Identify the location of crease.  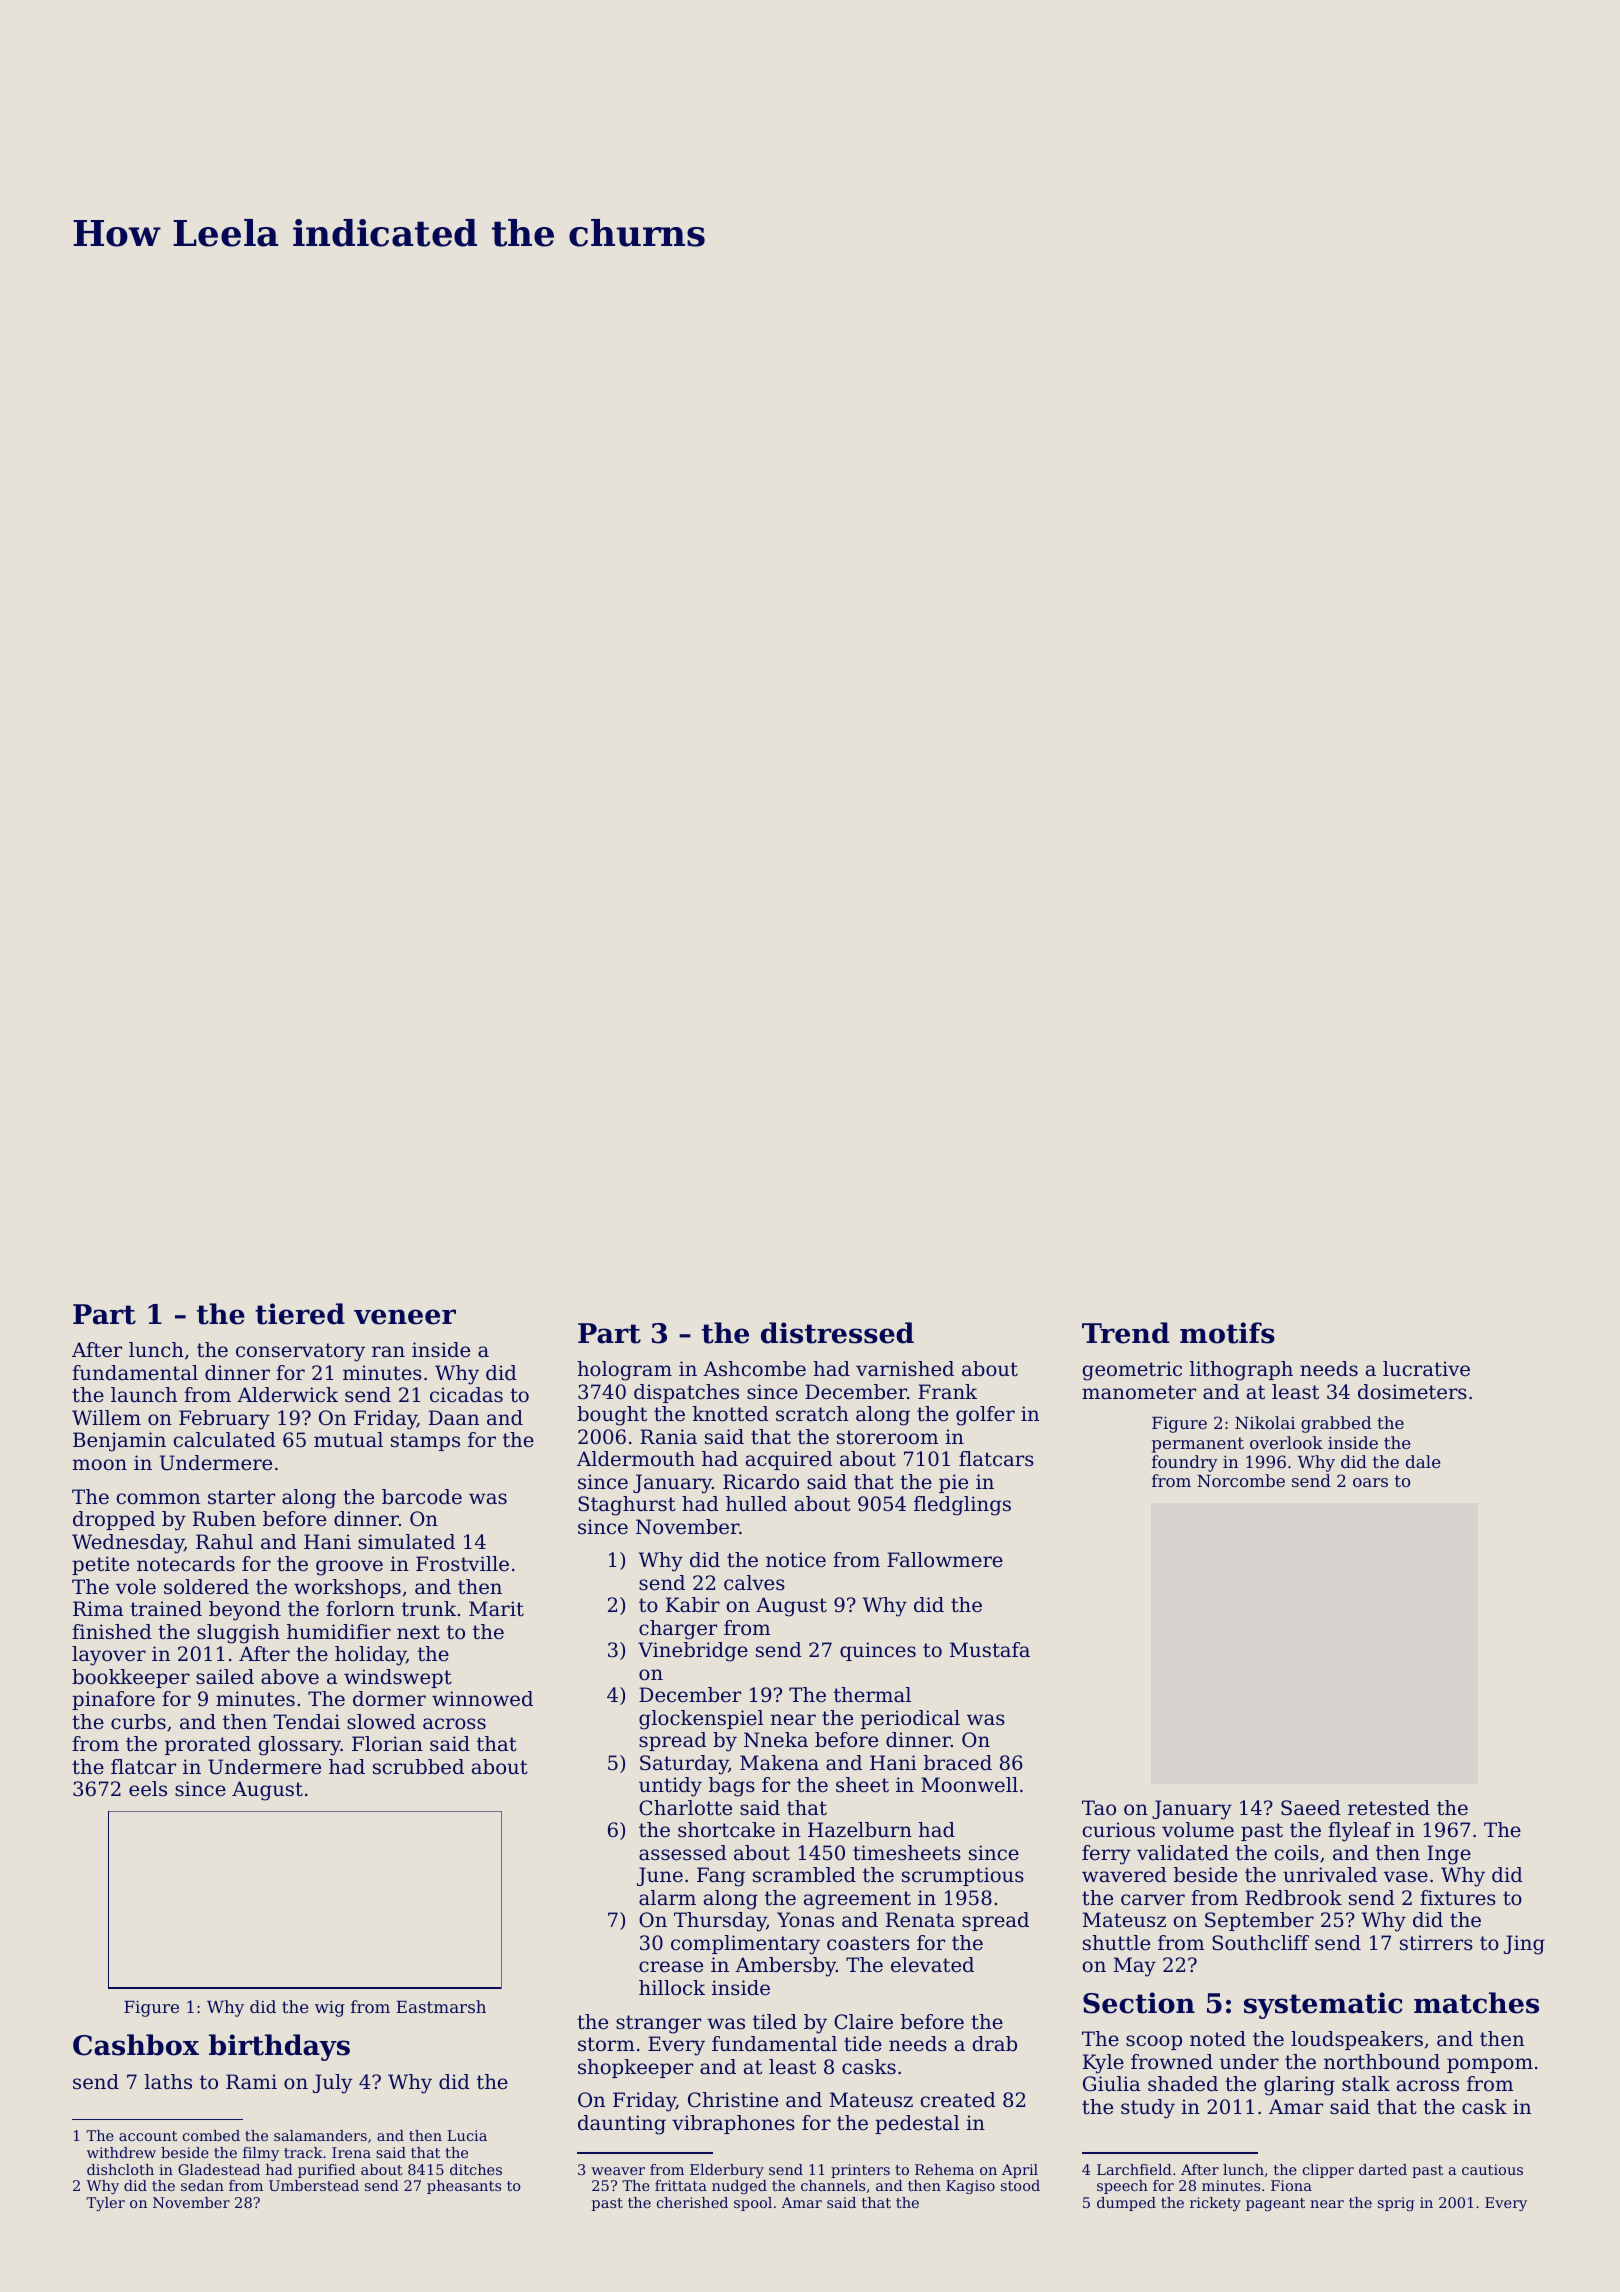
(671, 1967).
